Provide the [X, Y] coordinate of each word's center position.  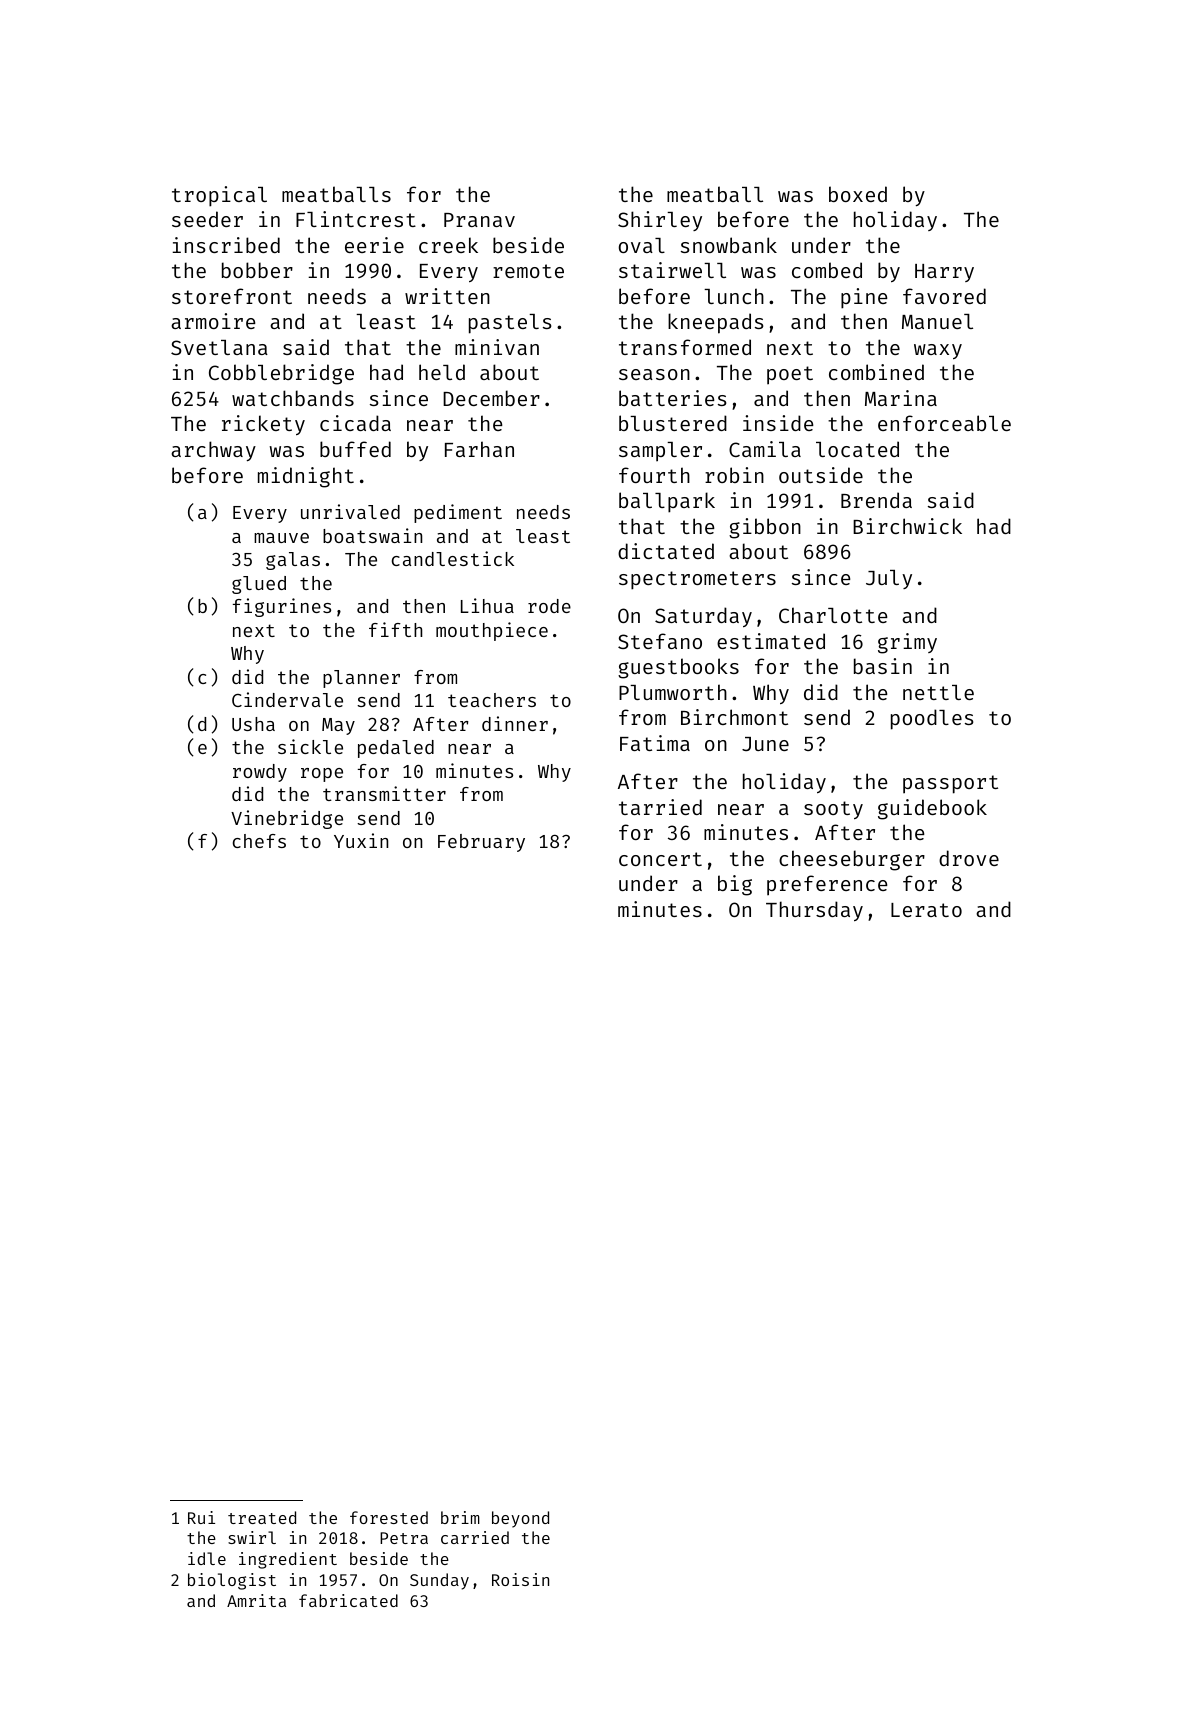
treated [262, 1517]
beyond [520, 1519]
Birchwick [907, 526]
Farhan [479, 449]
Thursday [814, 911]
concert [660, 859]
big [735, 885]
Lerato [926, 910]
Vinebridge [287, 819]
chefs [259, 841]
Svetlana [219, 347]
